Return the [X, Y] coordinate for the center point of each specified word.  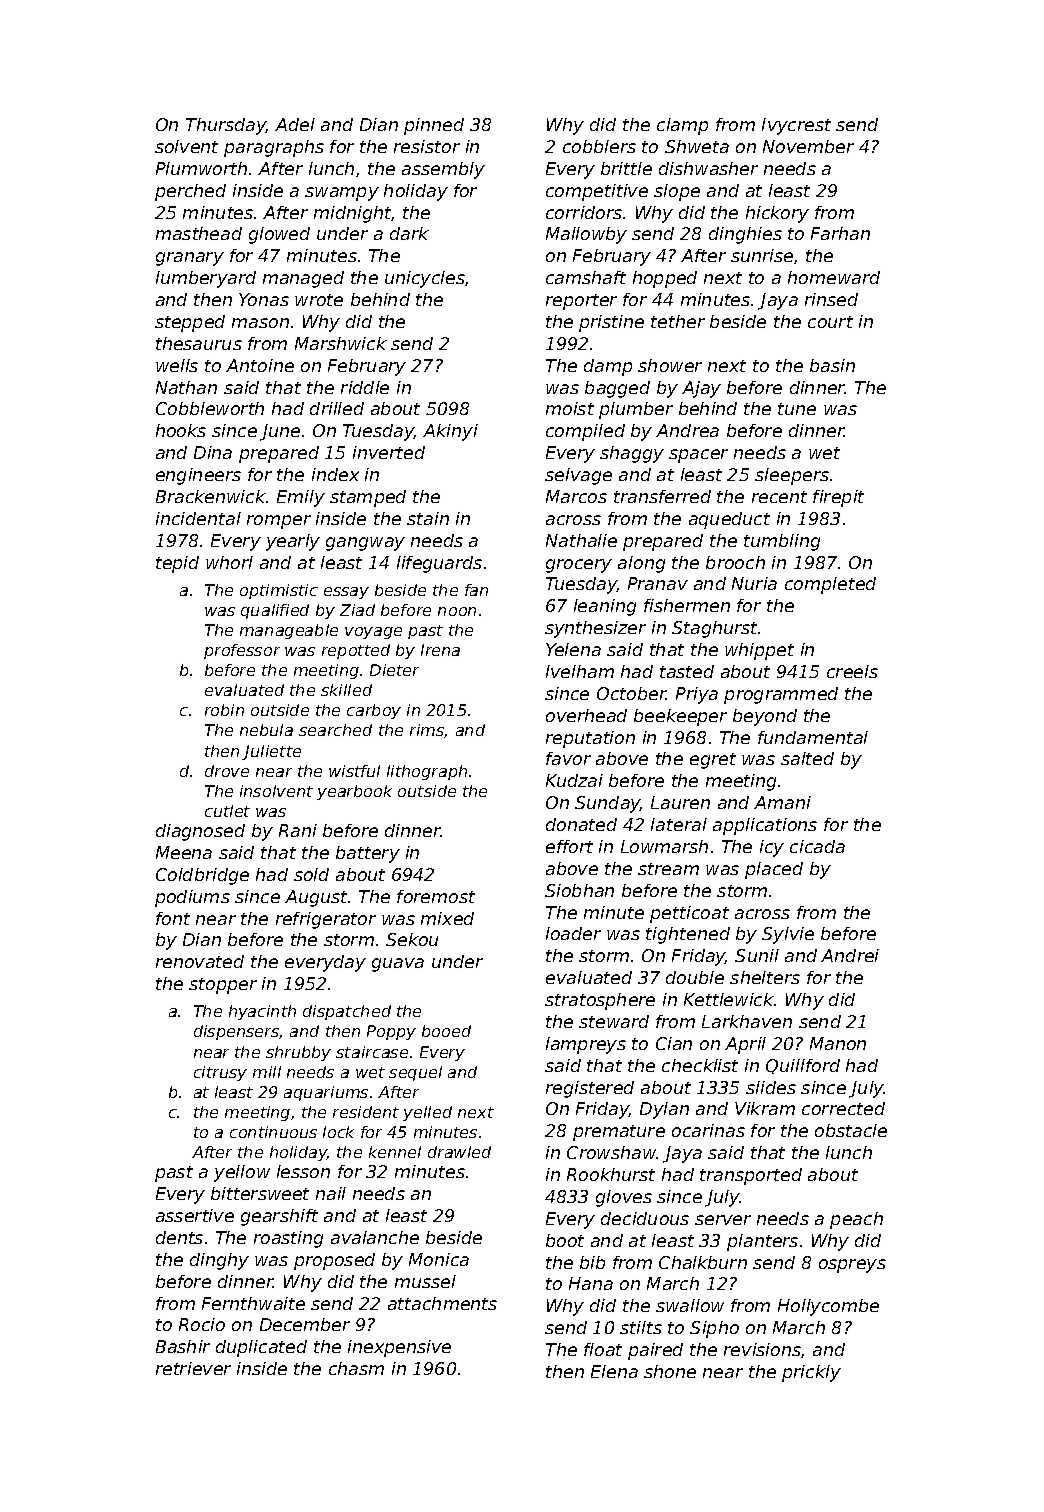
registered [590, 1089]
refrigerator [326, 920]
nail [331, 1193]
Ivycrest [796, 126]
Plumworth [201, 168]
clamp [682, 126]
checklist [700, 1065]
